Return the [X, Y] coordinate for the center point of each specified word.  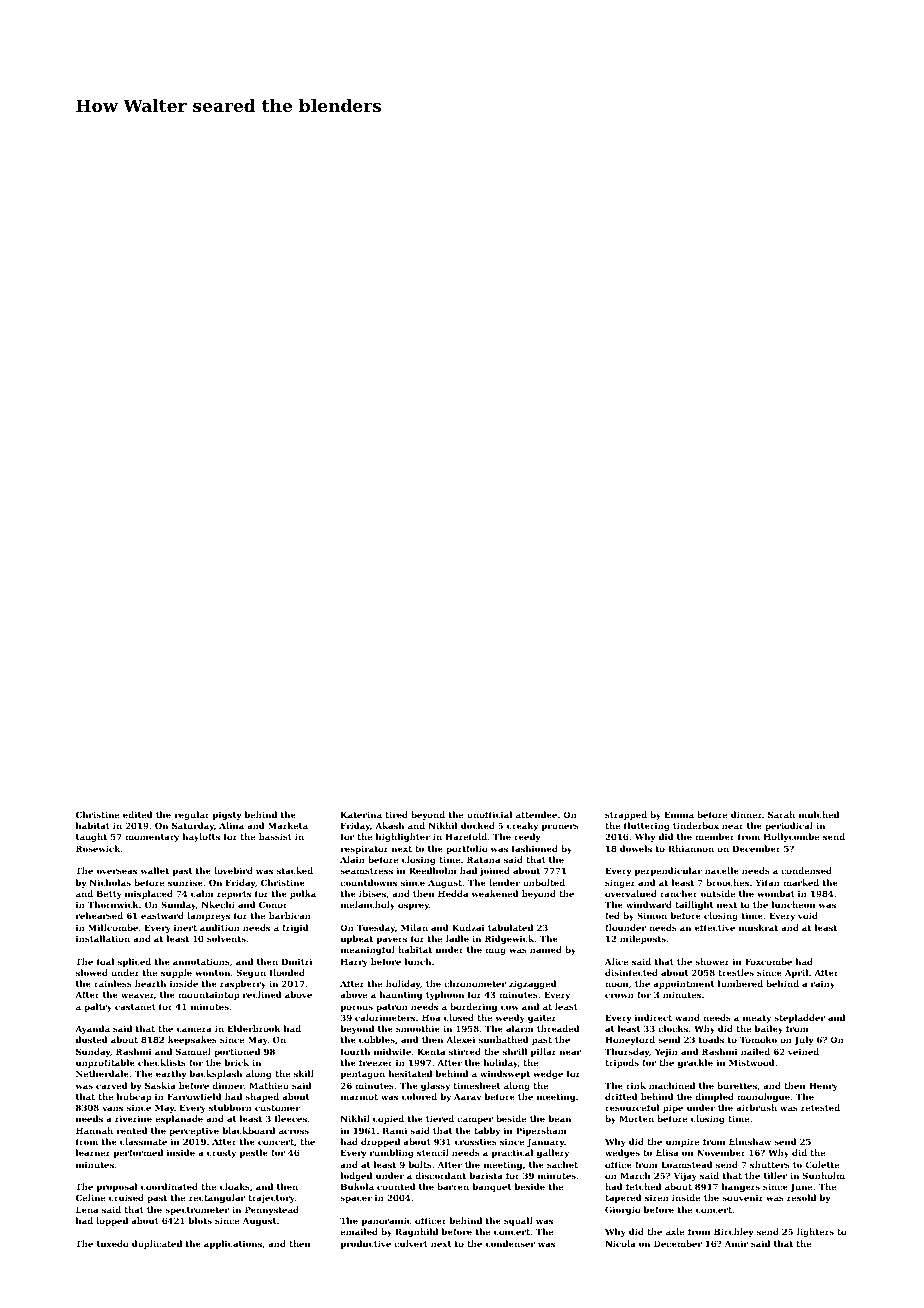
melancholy [368, 905]
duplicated [157, 1244]
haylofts [201, 837]
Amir [736, 1243]
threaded [558, 1028]
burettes [737, 1085]
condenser [510, 1243]
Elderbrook [254, 1028]
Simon [652, 915]
